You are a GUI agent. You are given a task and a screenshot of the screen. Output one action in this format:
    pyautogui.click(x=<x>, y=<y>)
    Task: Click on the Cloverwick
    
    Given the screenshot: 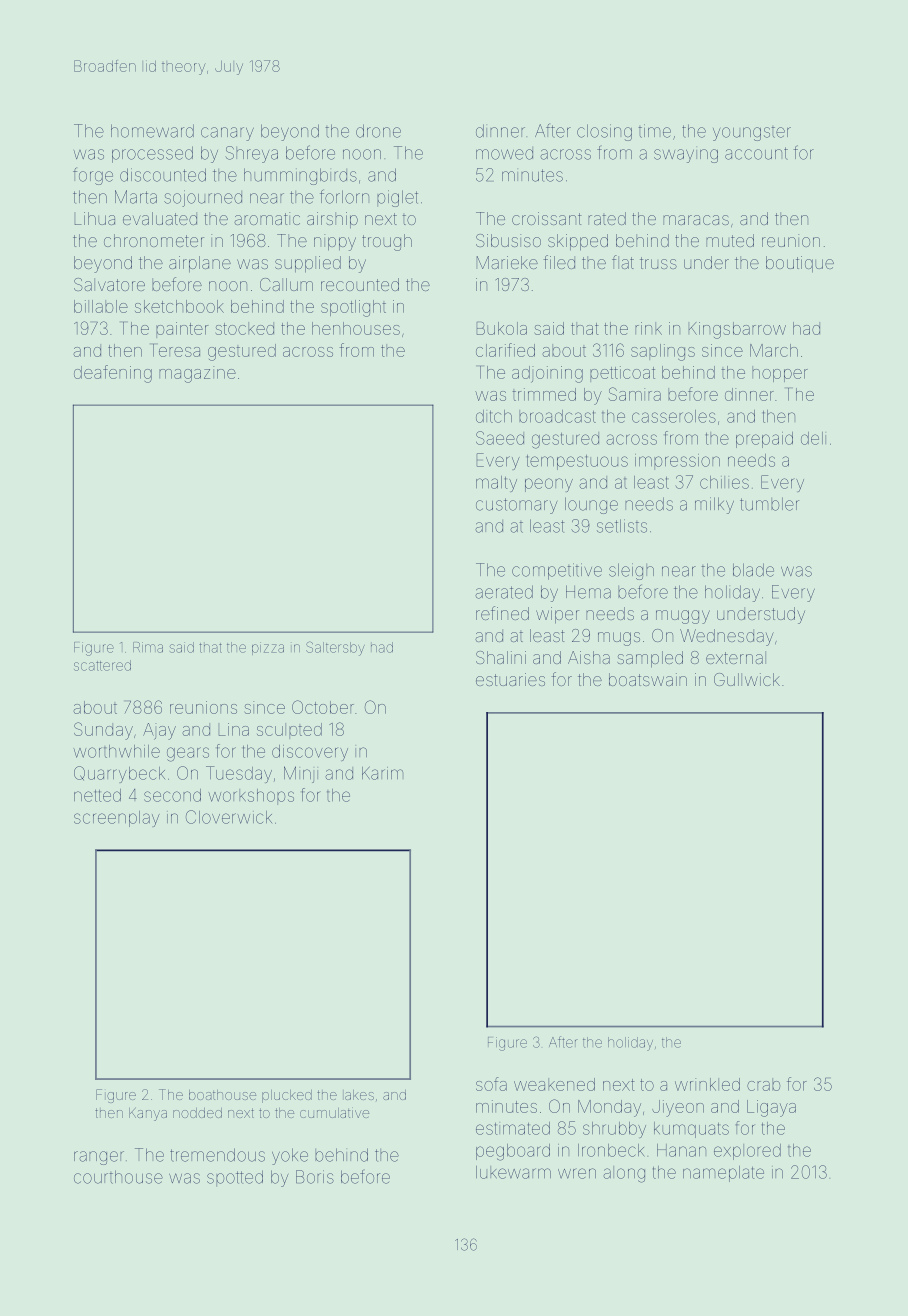 What is the action you would take?
    pyautogui.click(x=229, y=817)
